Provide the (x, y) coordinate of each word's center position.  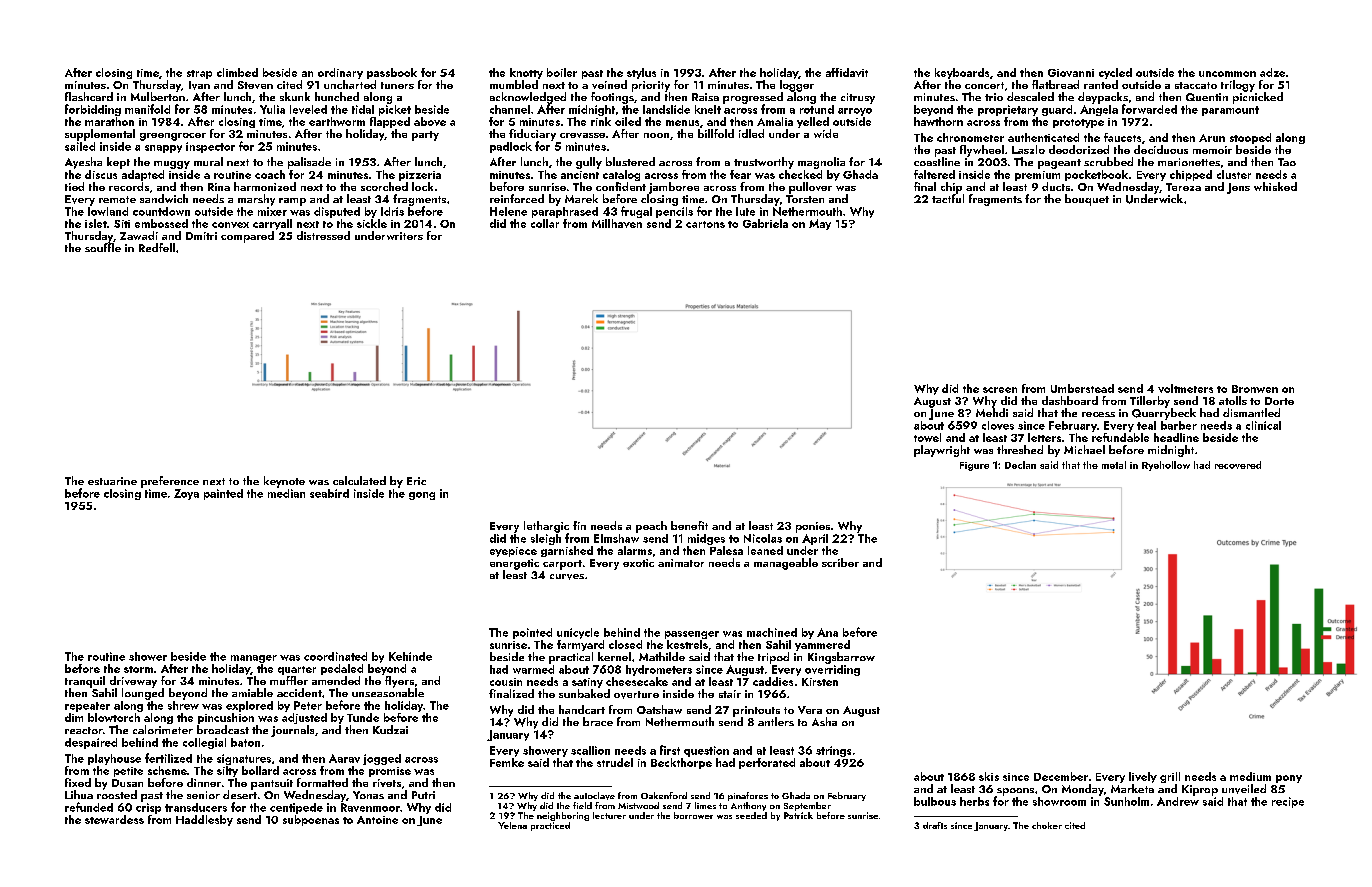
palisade (309, 163)
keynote (284, 482)
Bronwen (1255, 389)
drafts (935, 825)
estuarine (112, 481)
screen (1000, 390)
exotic (638, 563)
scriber (840, 562)
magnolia (821, 163)
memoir (1212, 150)
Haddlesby (204, 820)
